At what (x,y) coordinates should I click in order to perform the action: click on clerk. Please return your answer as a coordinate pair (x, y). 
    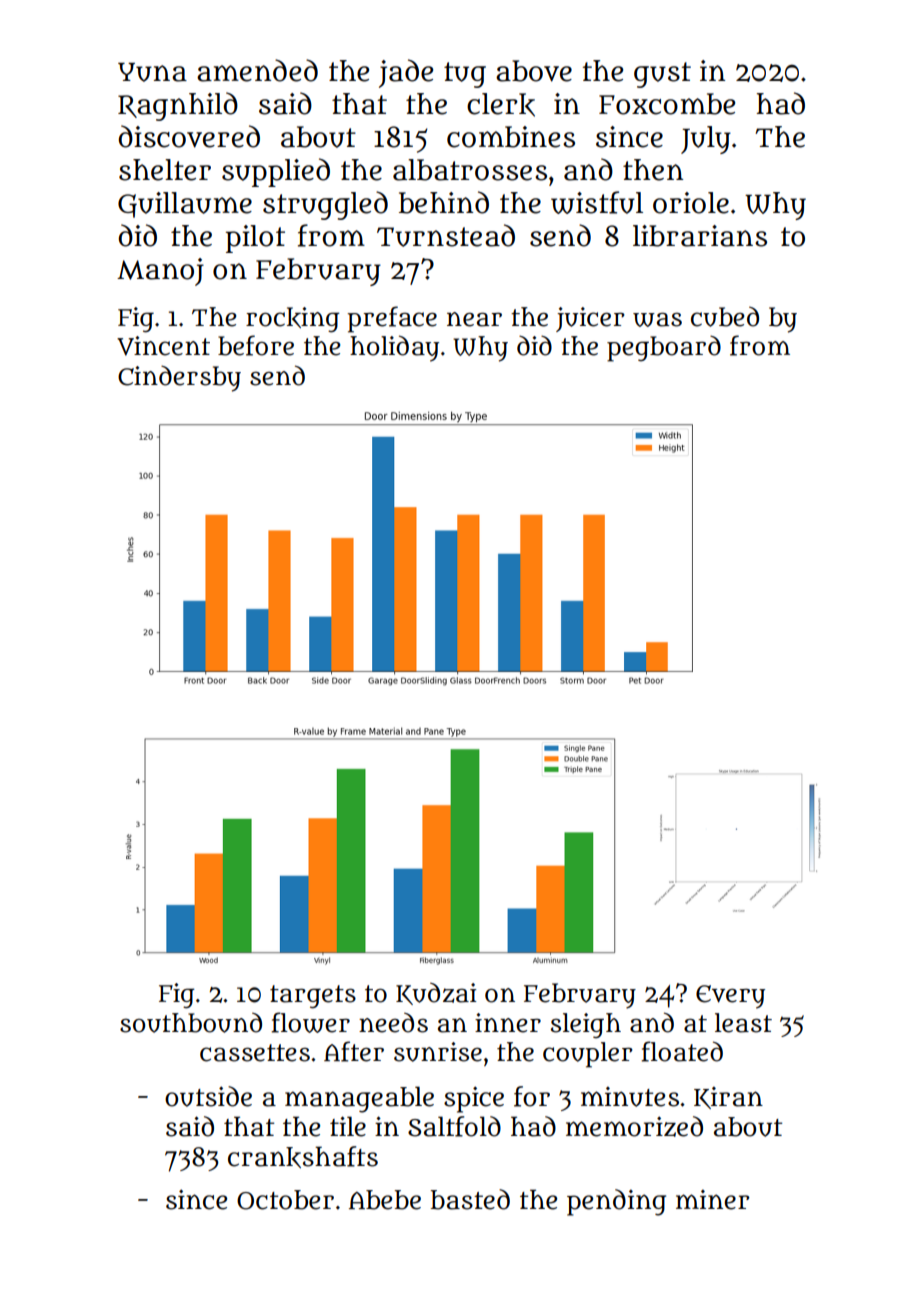
    Looking at the image, I should click on (501, 105).
